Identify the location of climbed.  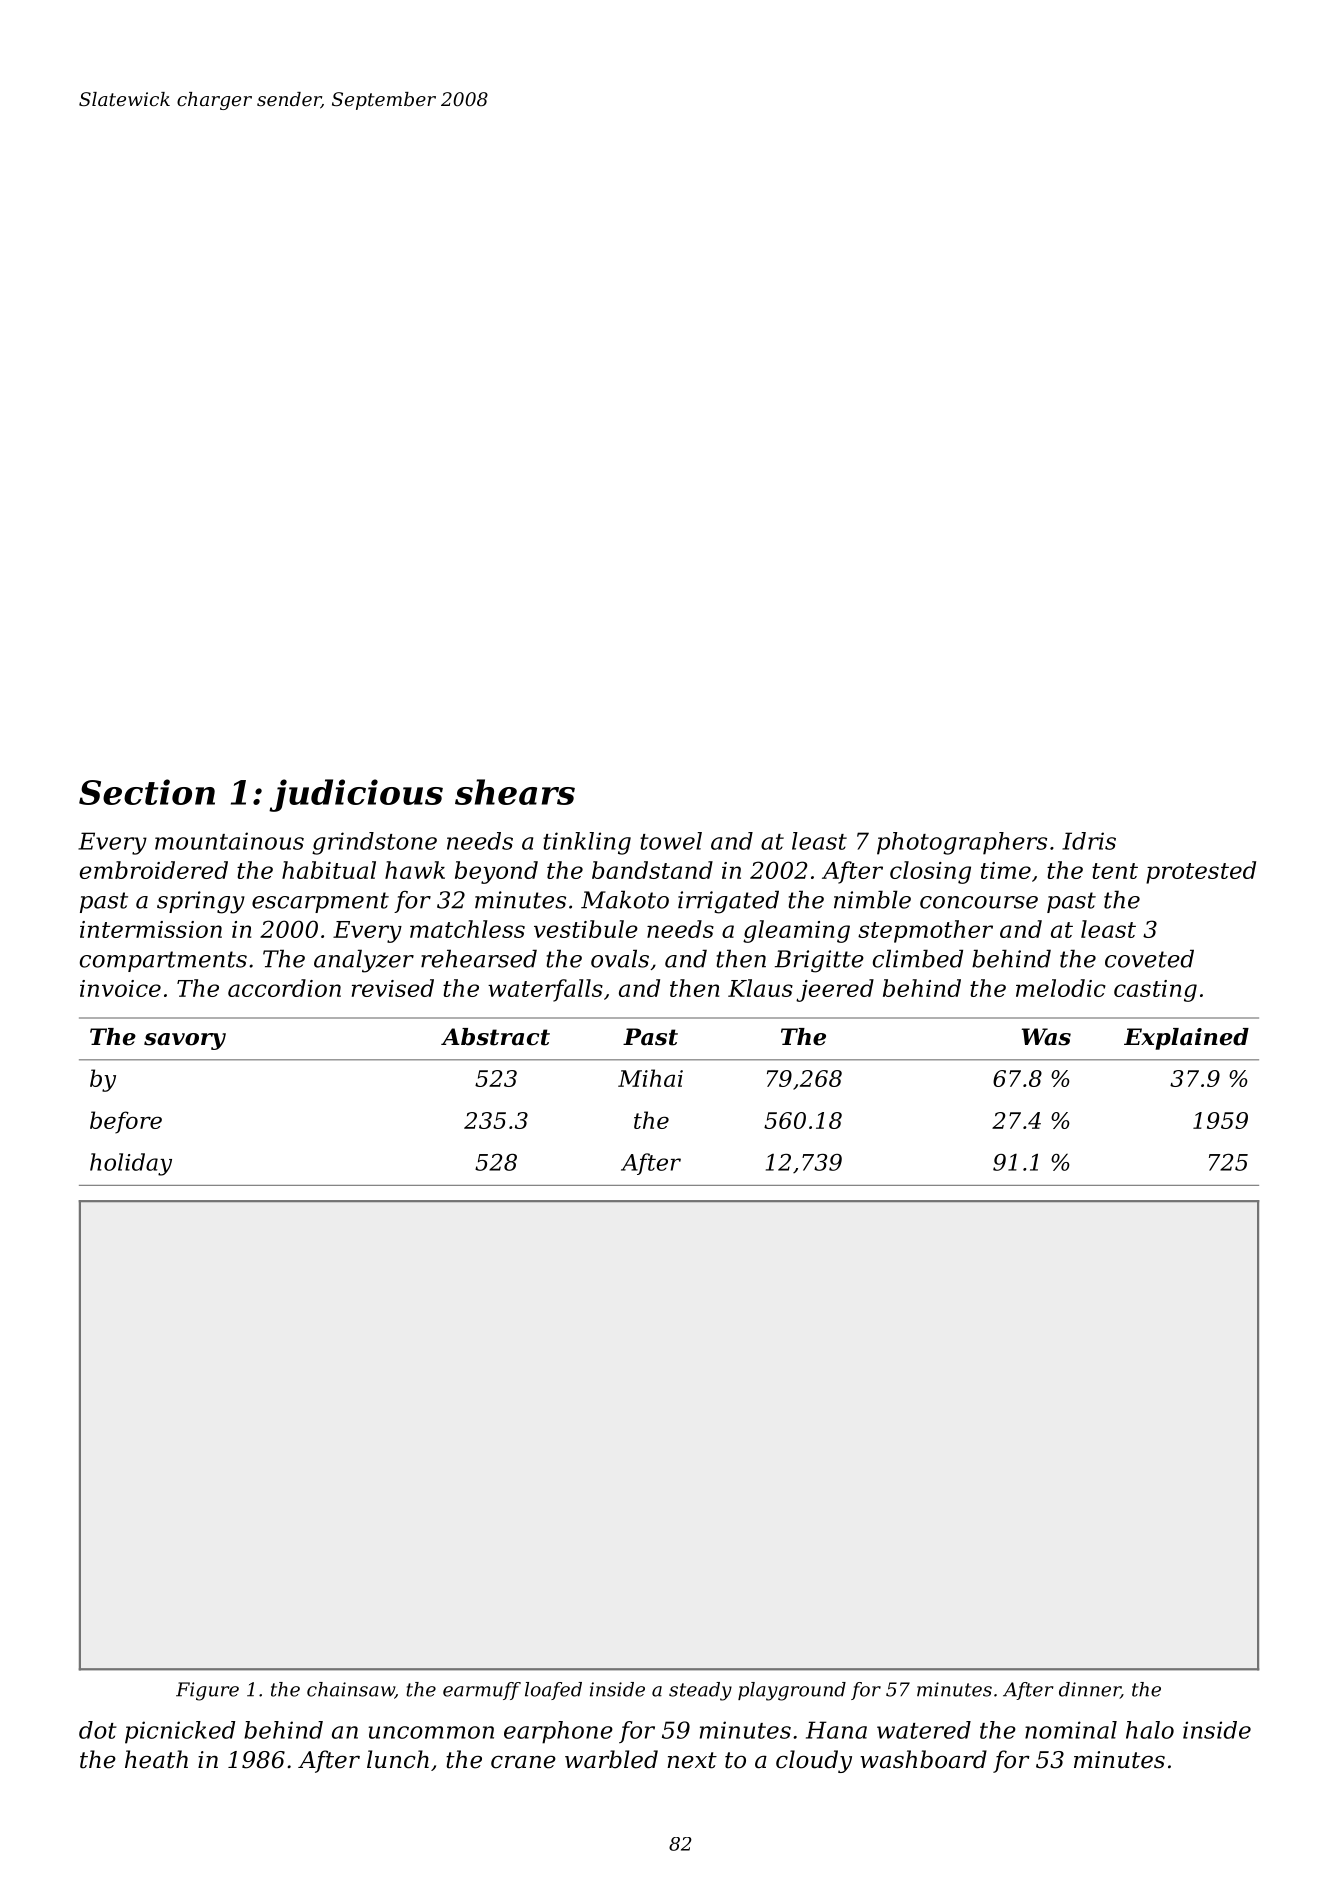
(918, 958).
